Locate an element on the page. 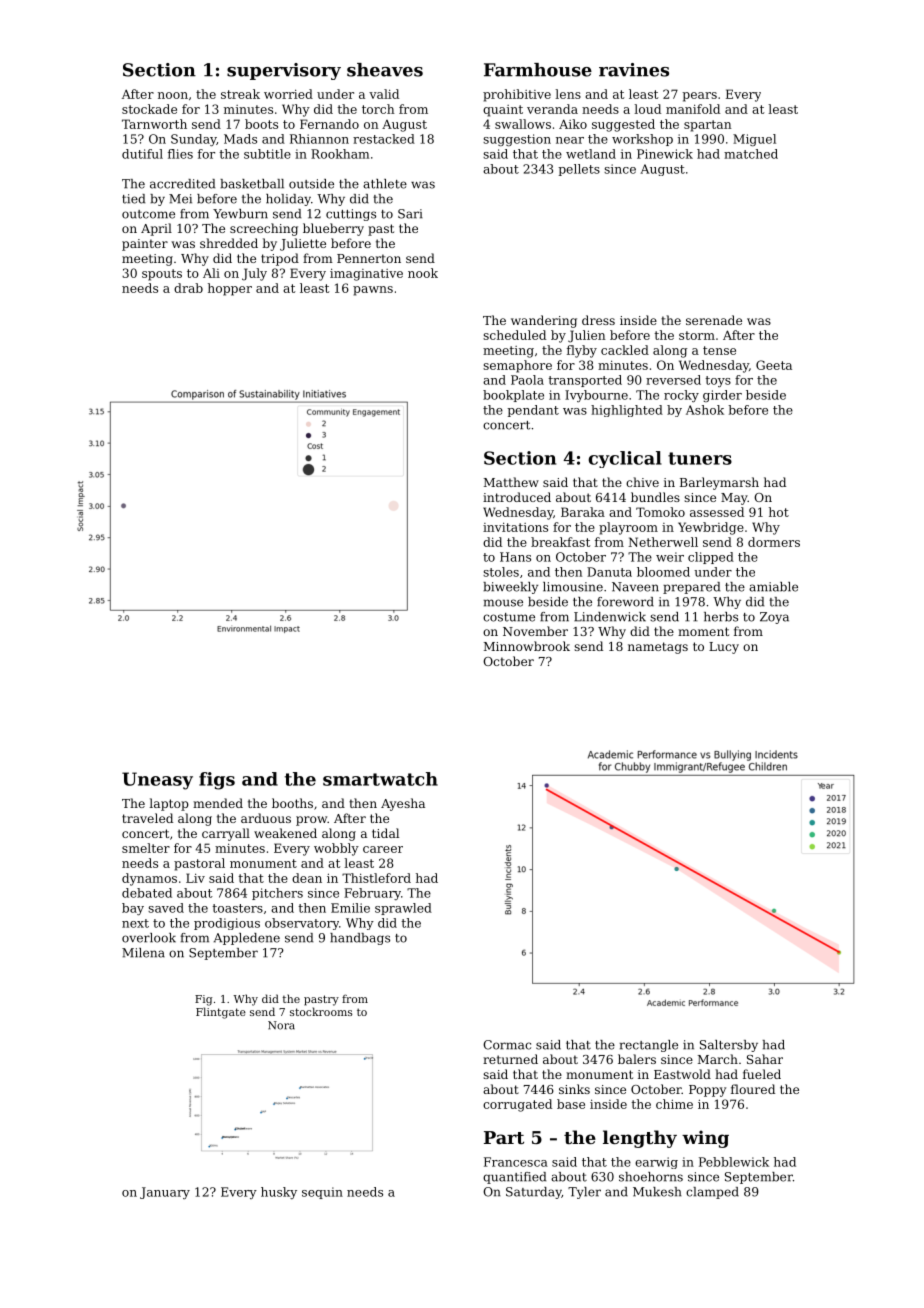 The image size is (924, 1308). Sahar is located at coordinates (765, 1059).
